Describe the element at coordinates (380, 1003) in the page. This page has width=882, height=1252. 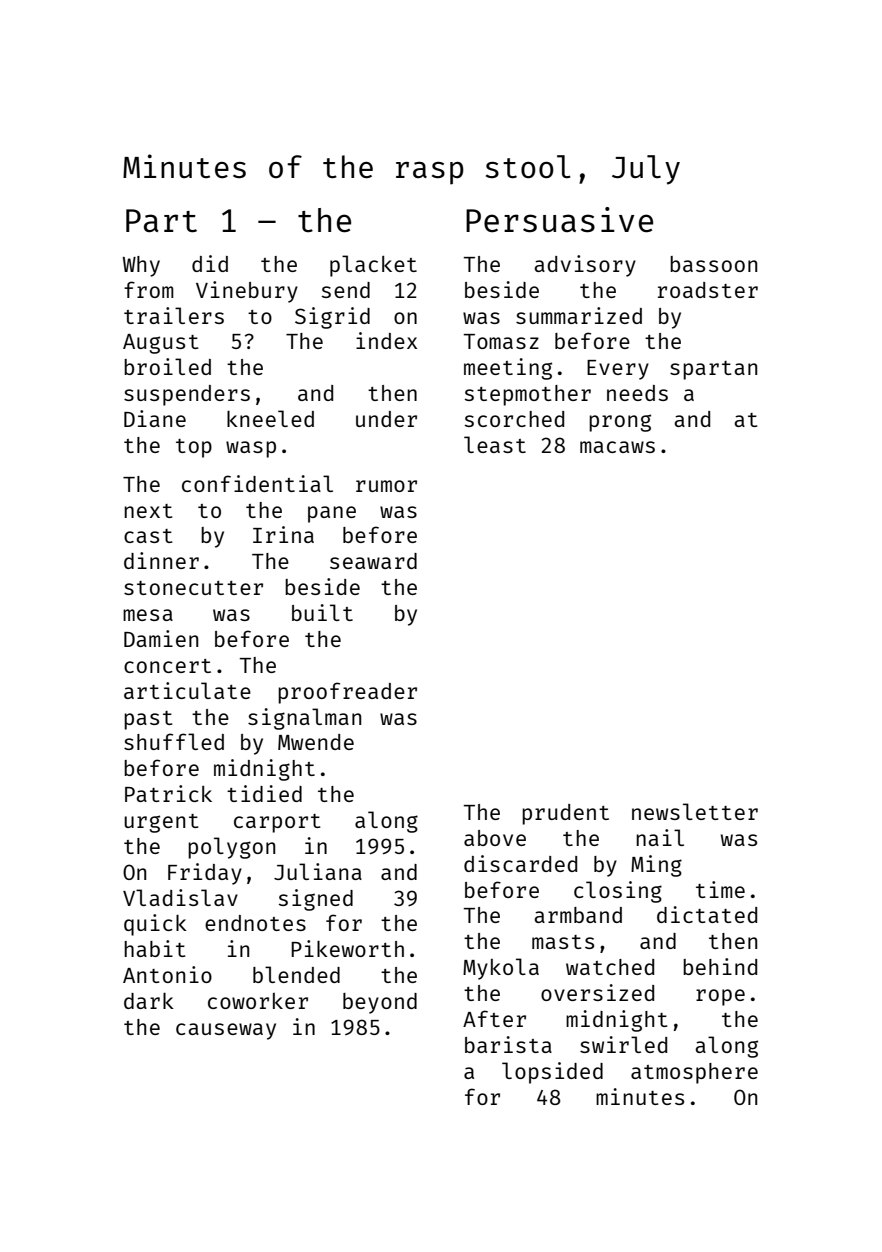
I see `beyond` at that location.
